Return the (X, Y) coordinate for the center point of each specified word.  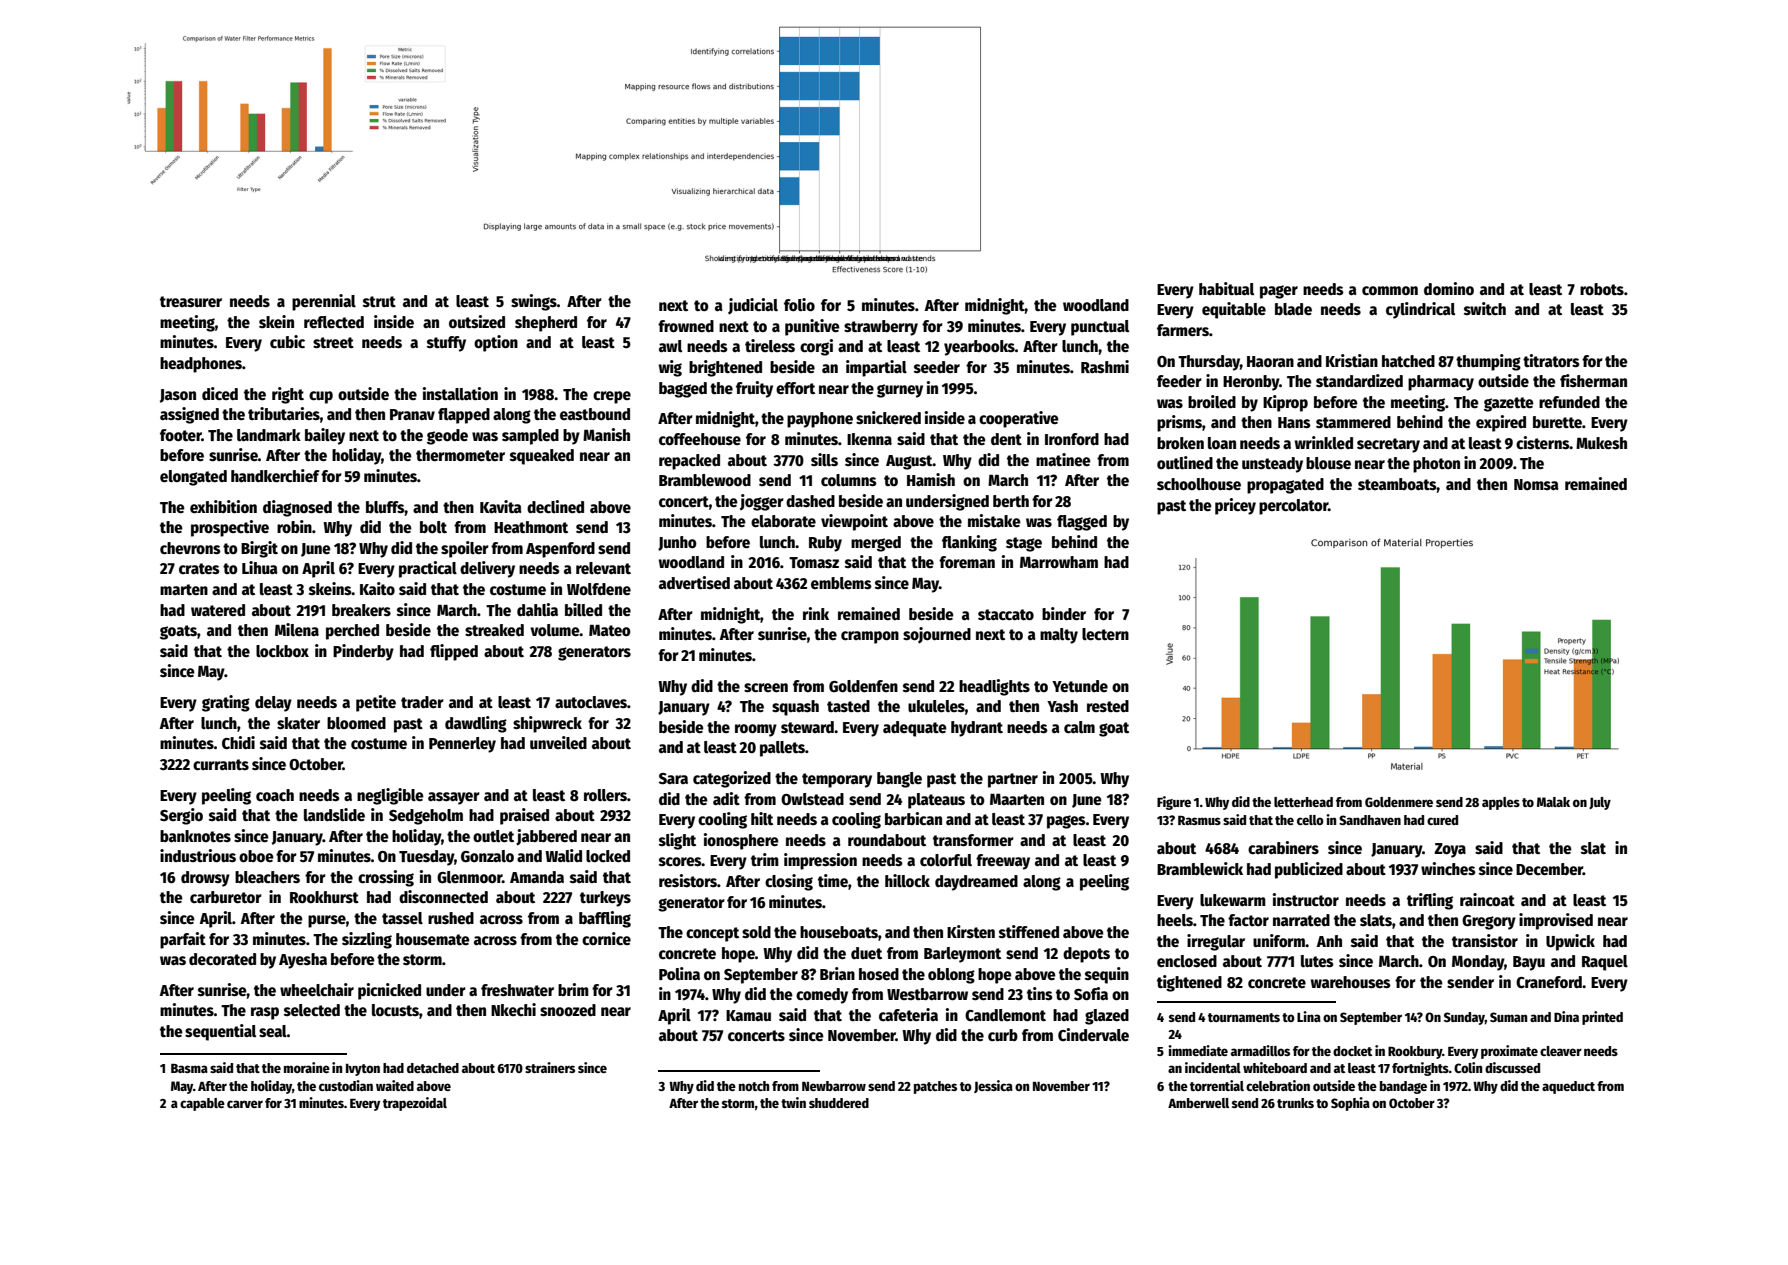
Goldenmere (1399, 802)
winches (1448, 869)
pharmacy (1441, 383)
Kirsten (971, 931)
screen (766, 687)
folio (799, 304)
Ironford (1072, 439)
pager (1279, 292)
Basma (189, 1068)
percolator (1293, 507)
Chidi (238, 742)
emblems (841, 583)
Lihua (260, 567)
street (333, 342)
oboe (256, 856)
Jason (178, 396)
